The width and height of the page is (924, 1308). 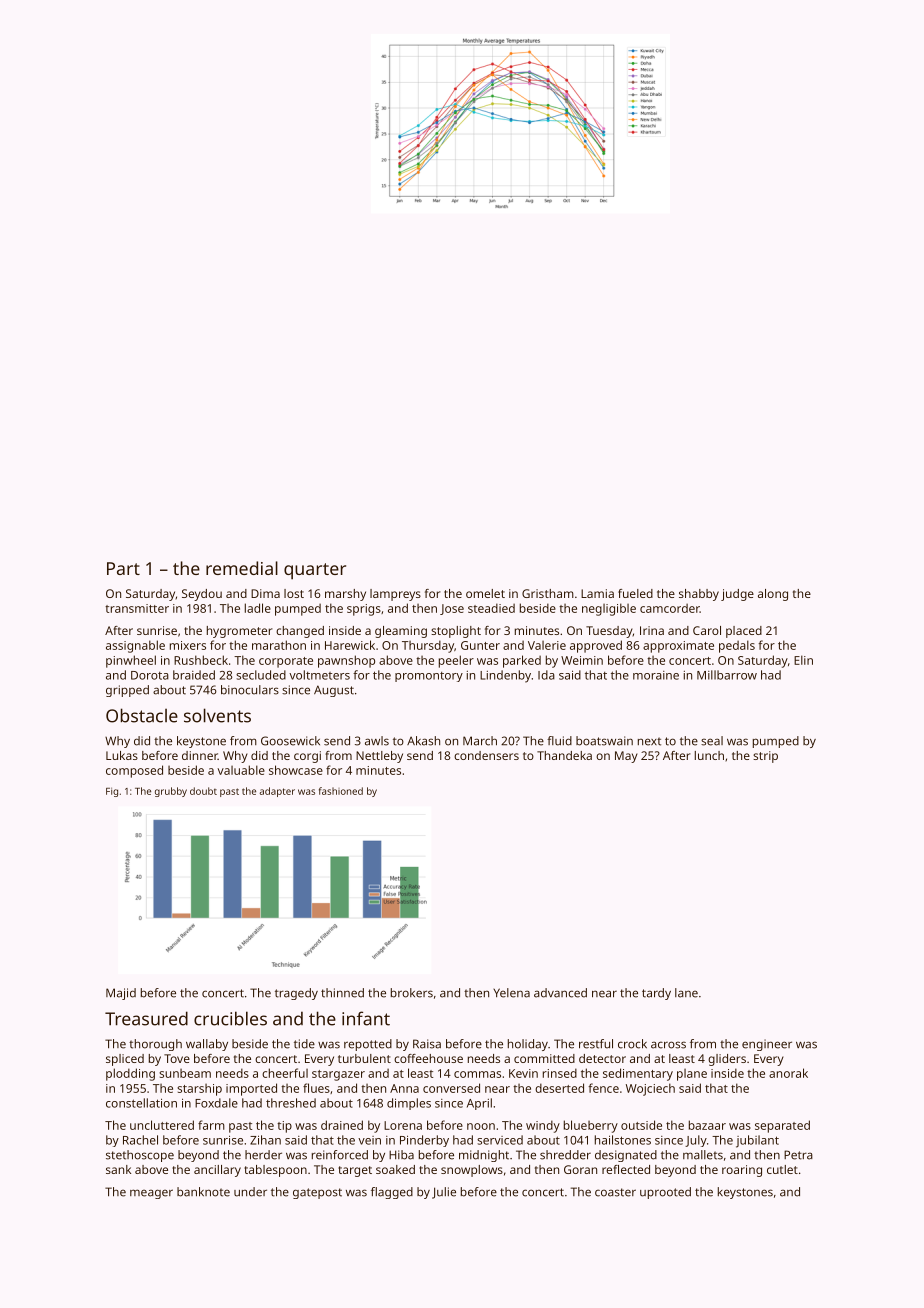 What do you see at coordinates (379, 757) in the page?
I see `Nettleby` at bounding box center [379, 757].
